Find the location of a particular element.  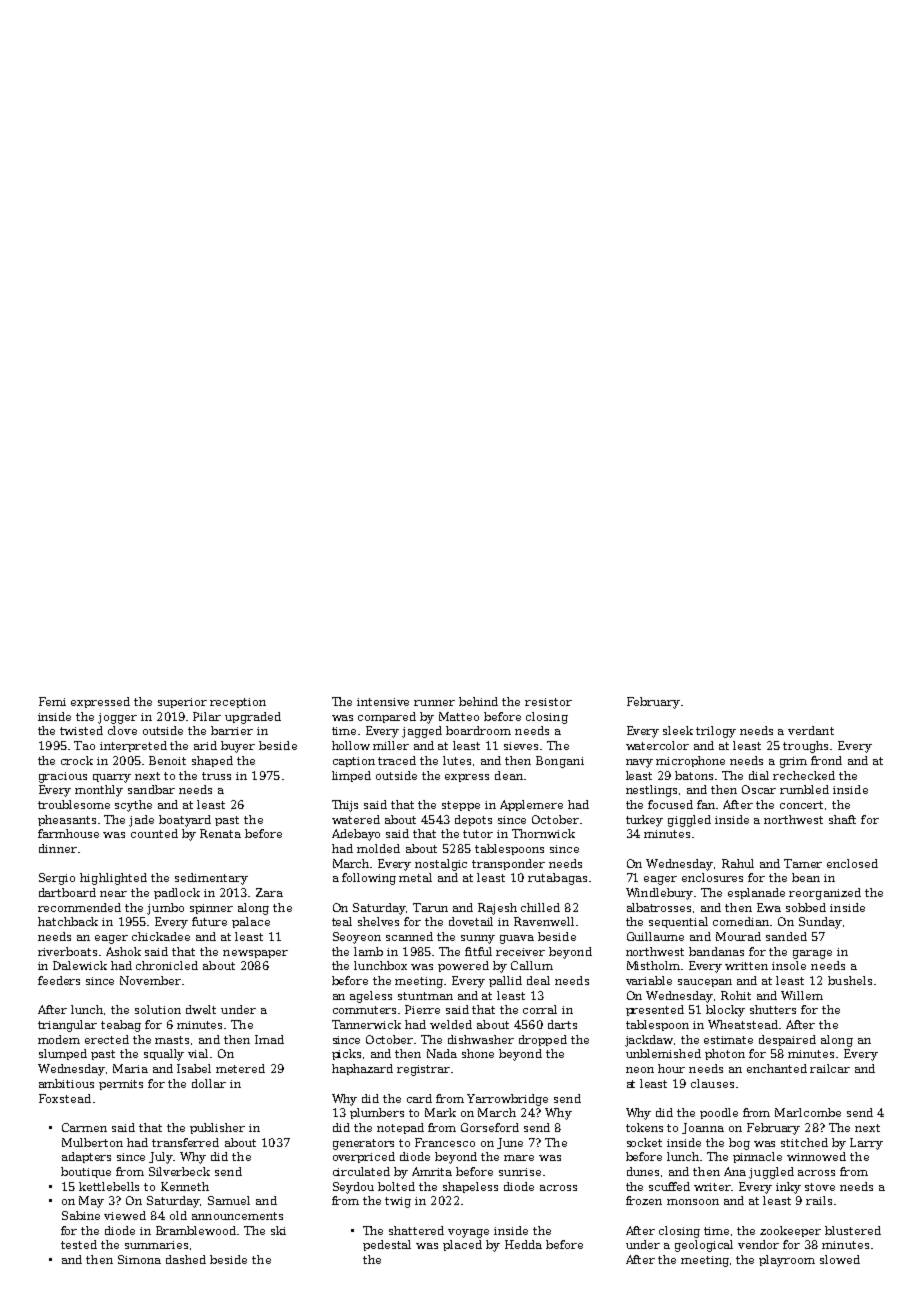

publisher is located at coordinates (217, 1128).
